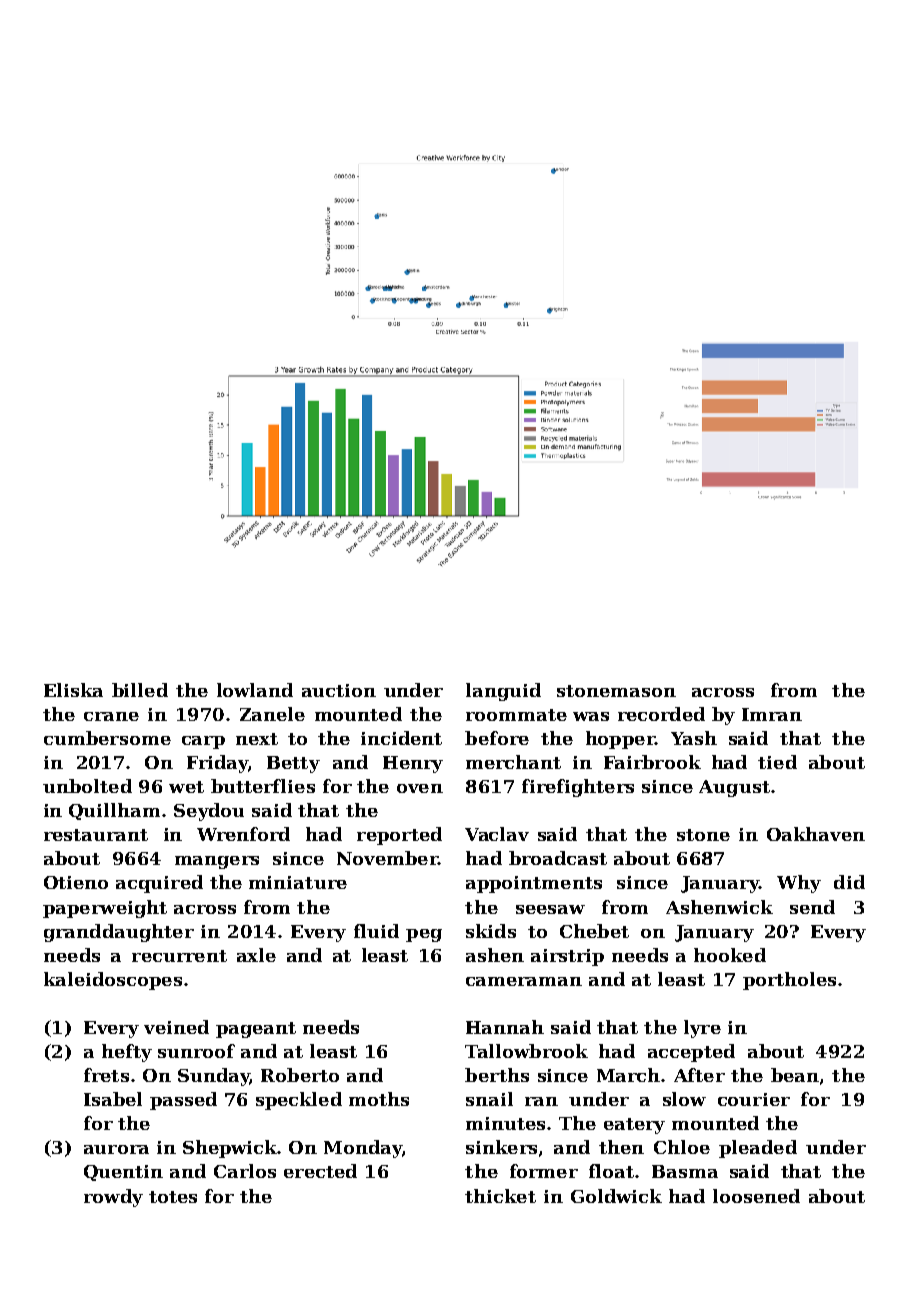 The image size is (908, 1316). What do you see at coordinates (116, 1149) in the screenshot?
I see `aurora` at bounding box center [116, 1149].
